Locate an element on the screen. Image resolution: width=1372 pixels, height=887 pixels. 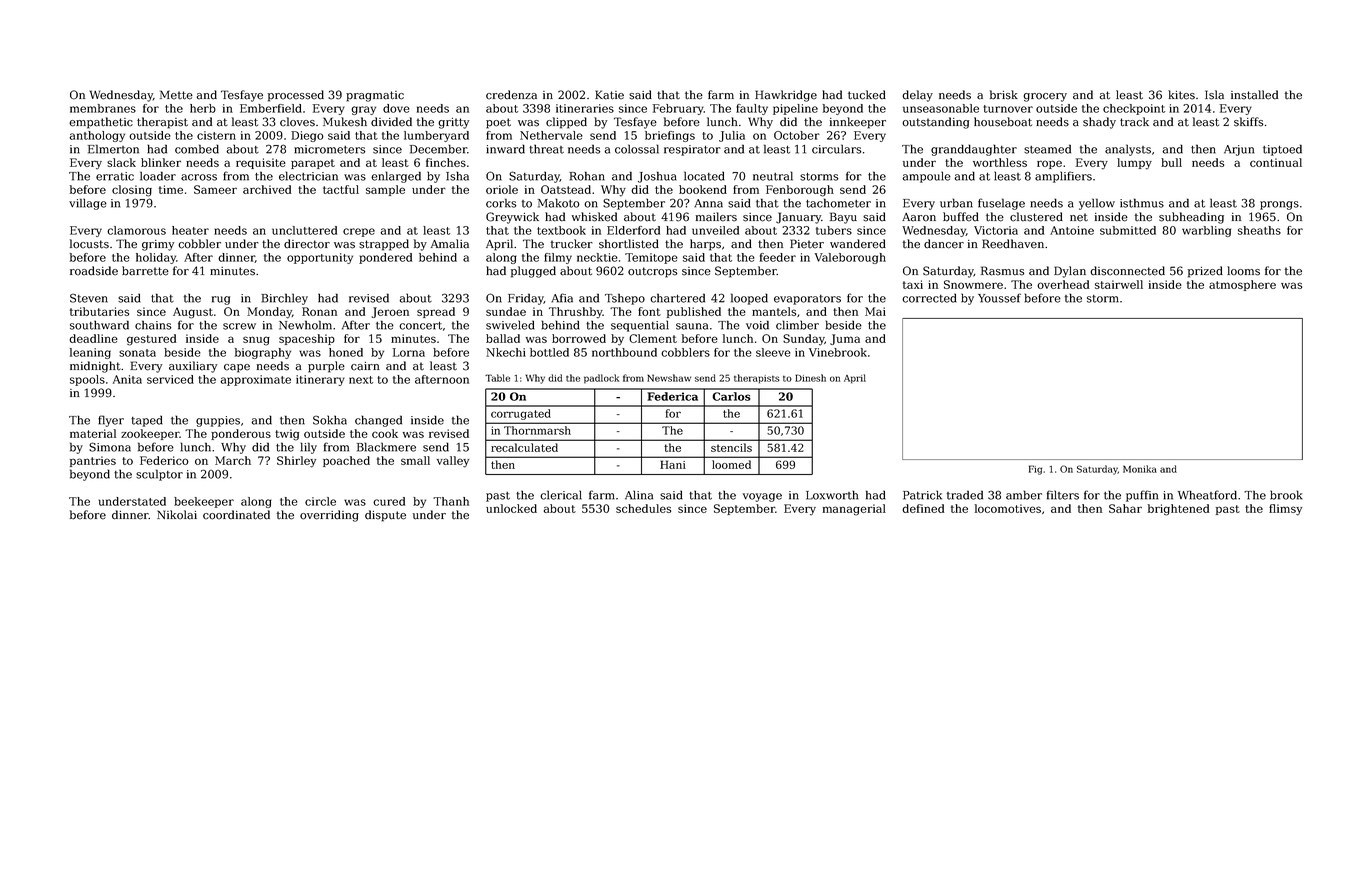
pragmatic is located at coordinates (375, 96).
